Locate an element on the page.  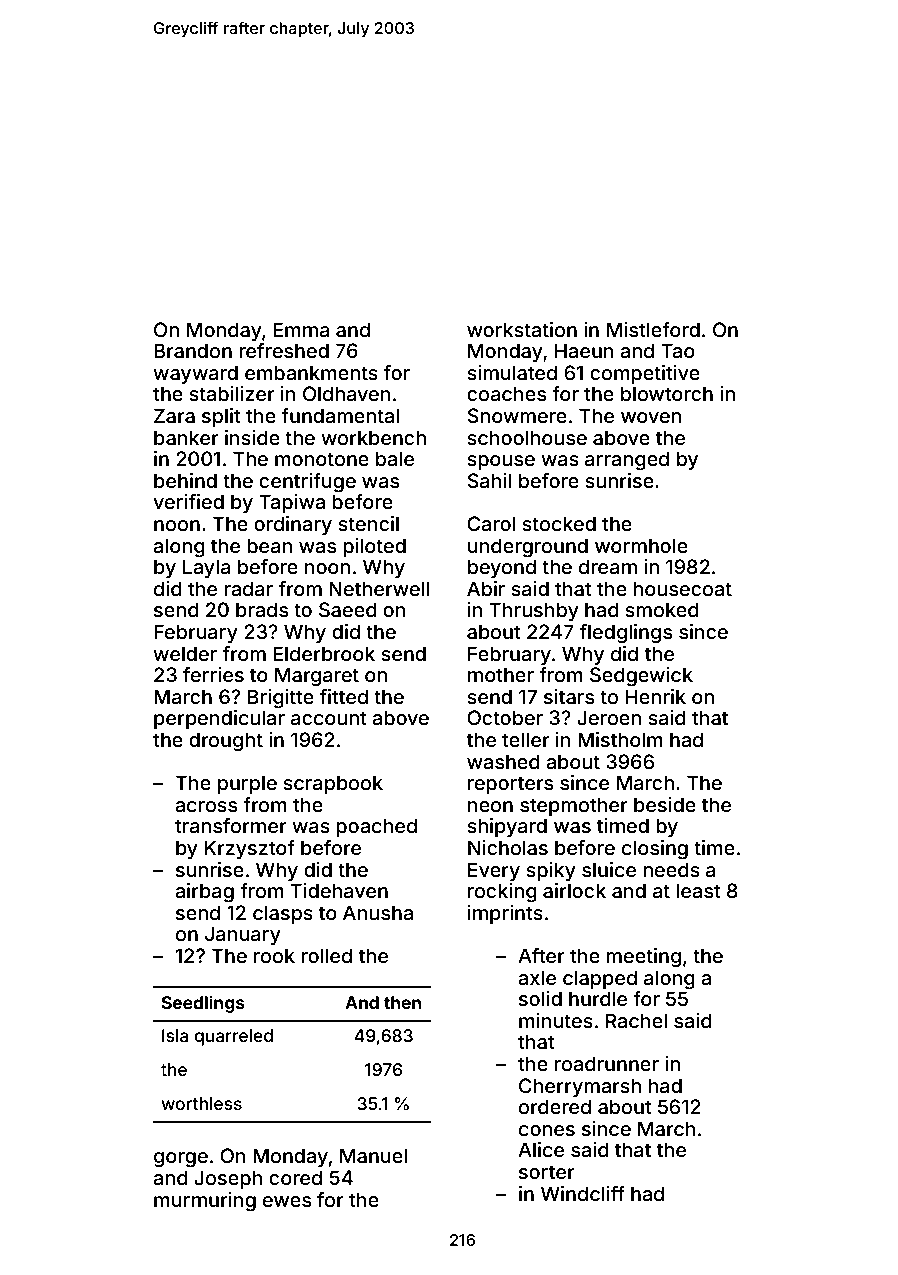
worthless is located at coordinates (201, 1103).
